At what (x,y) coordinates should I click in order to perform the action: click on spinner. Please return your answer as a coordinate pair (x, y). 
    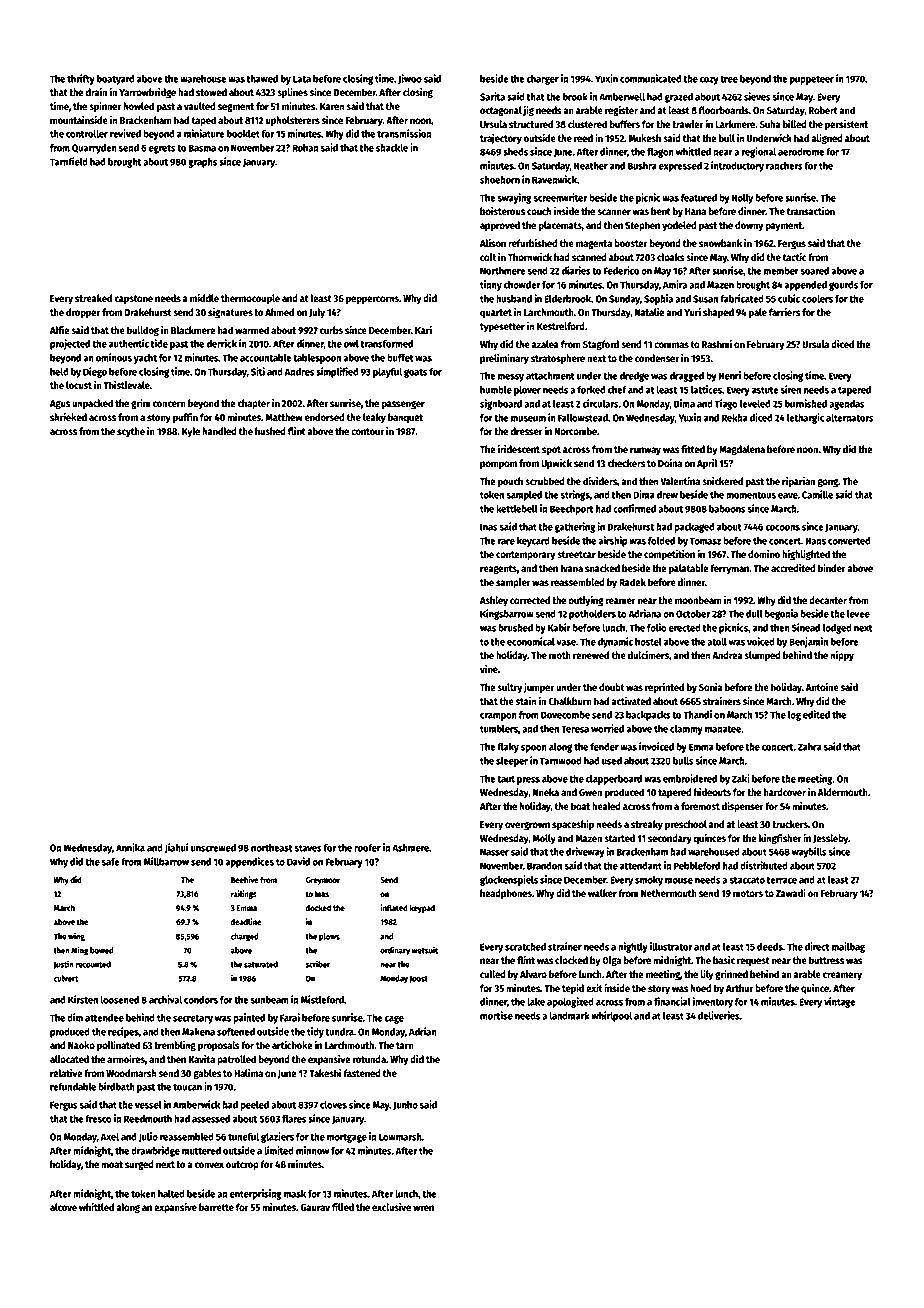
    Looking at the image, I should click on (105, 107).
